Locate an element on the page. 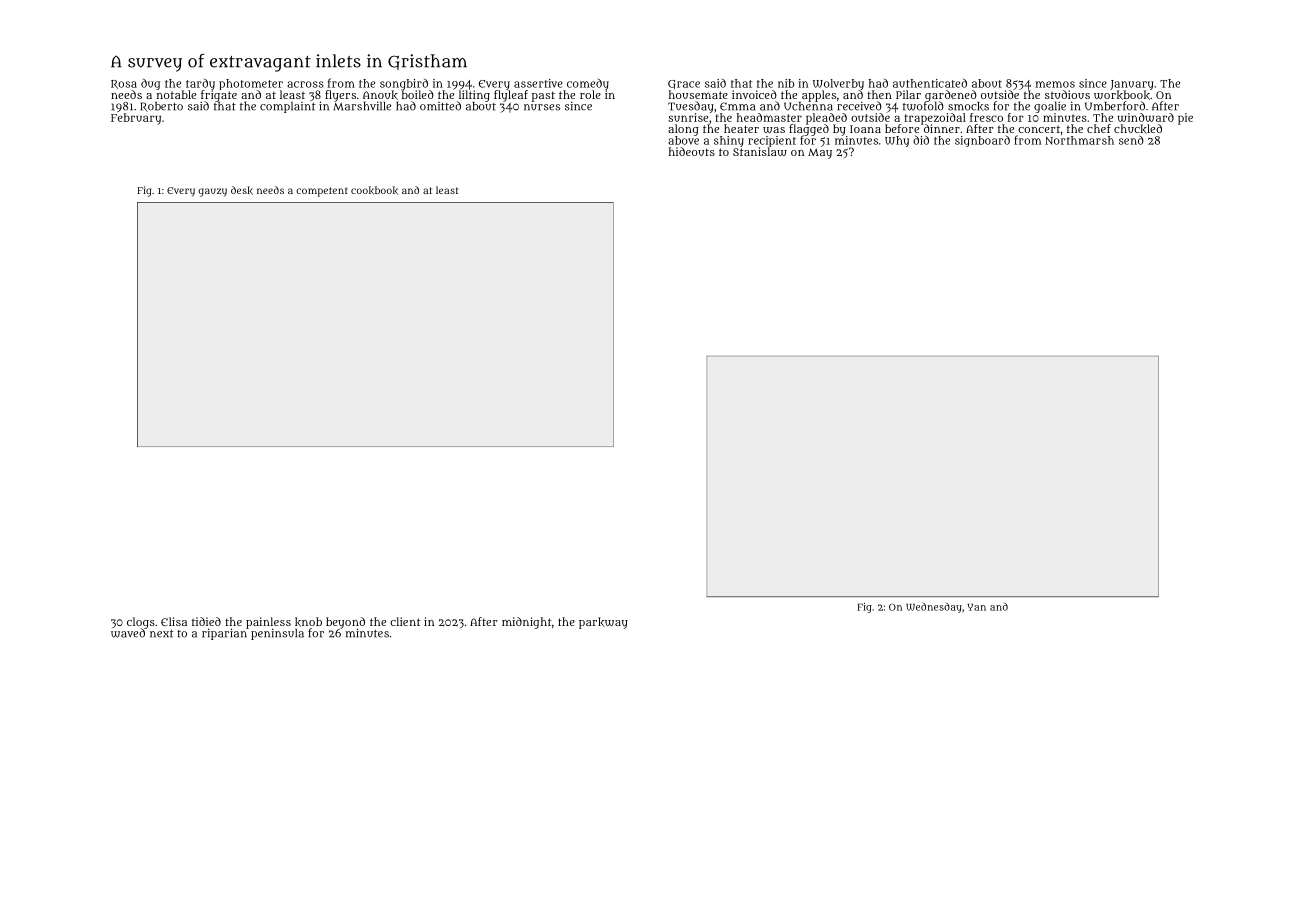  midnight is located at coordinates (527, 623).
